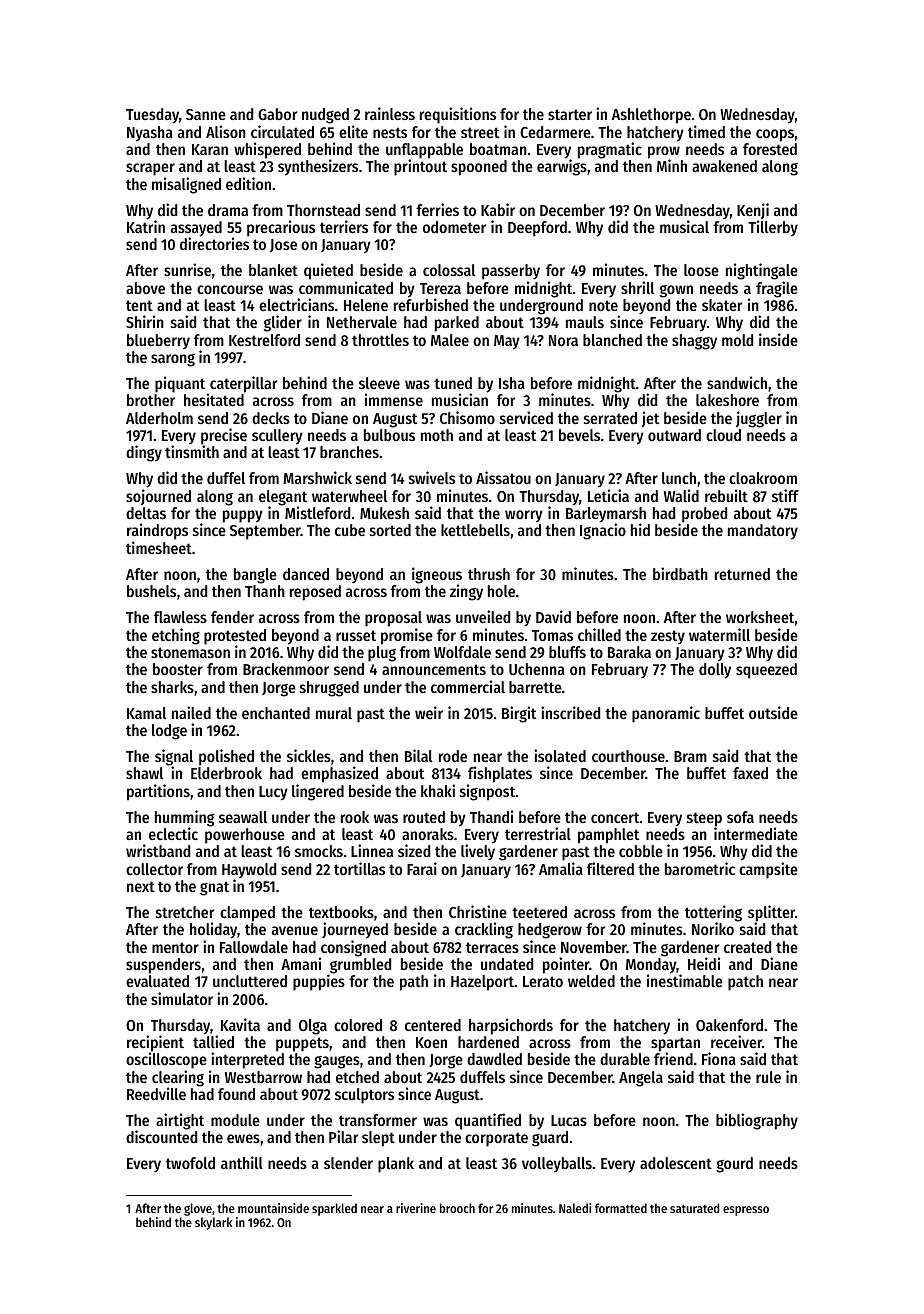  What do you see at coordinates (603, 305) in the screenshot?
I see `note` at bounding box center [603, 305].
